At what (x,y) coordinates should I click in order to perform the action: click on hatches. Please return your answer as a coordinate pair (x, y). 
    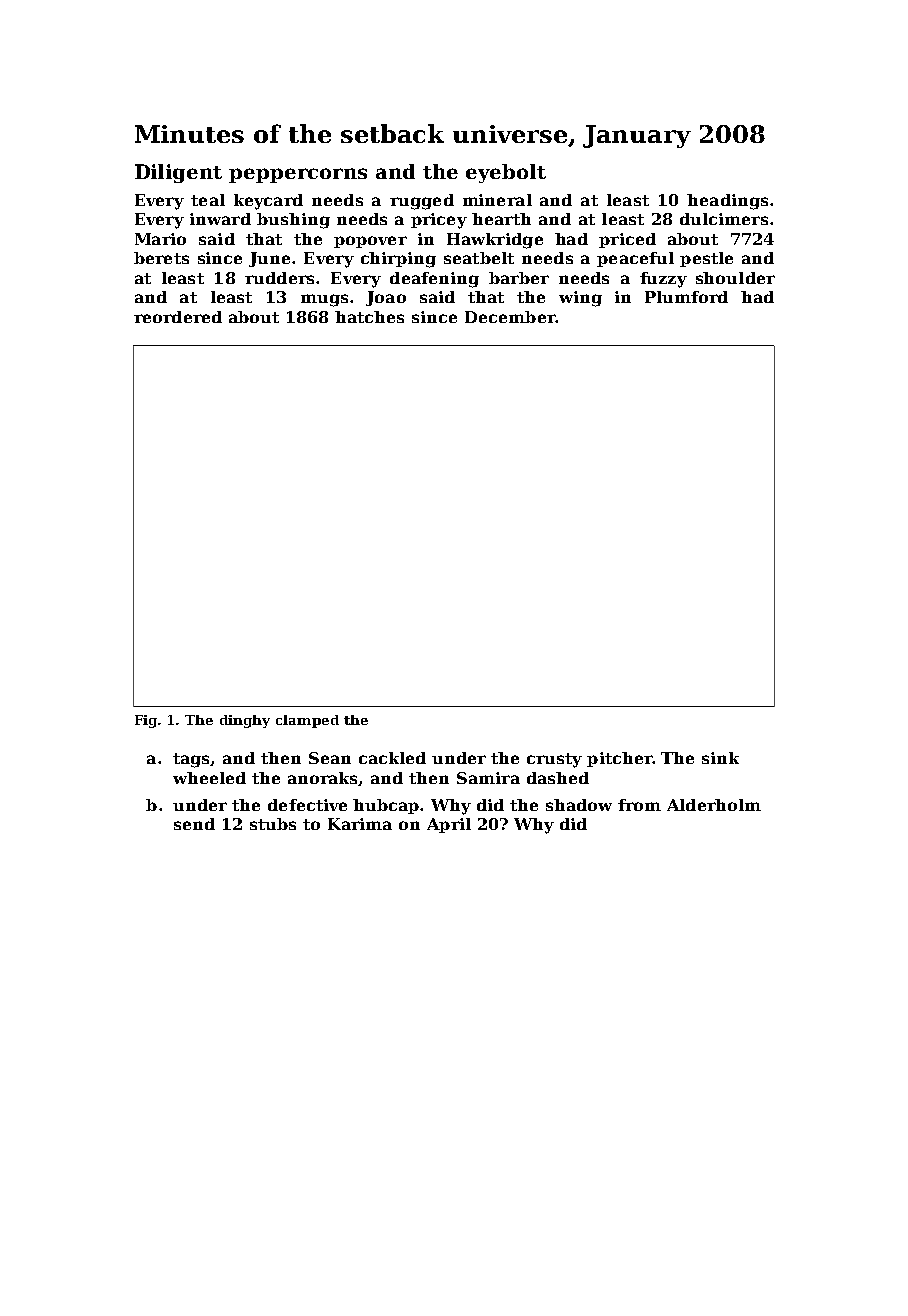
    Looking at the image, I should click on (369, 317).
